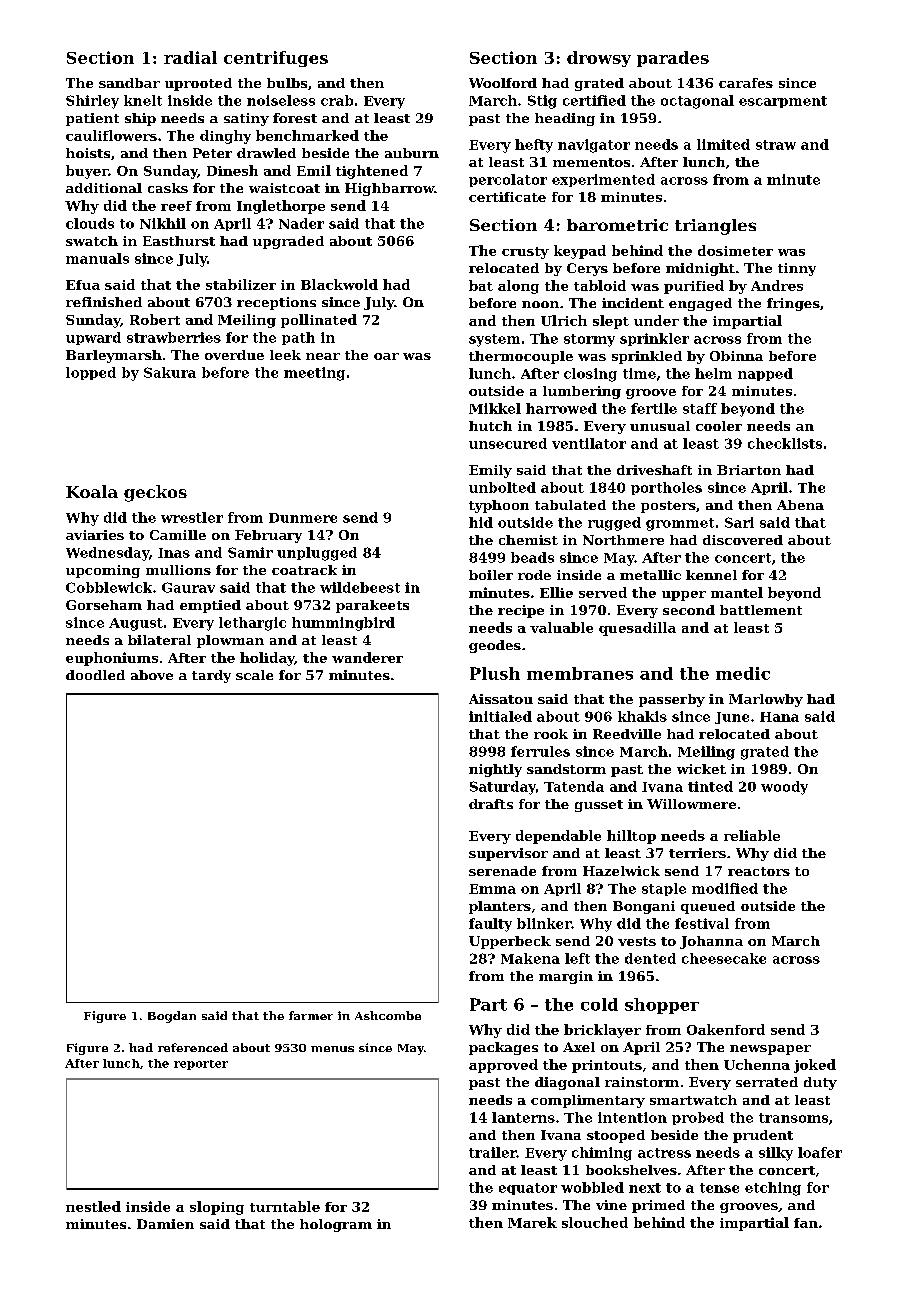  Describe the element at coordinates (746, 83) in the image. I see `carafes` at that location.
